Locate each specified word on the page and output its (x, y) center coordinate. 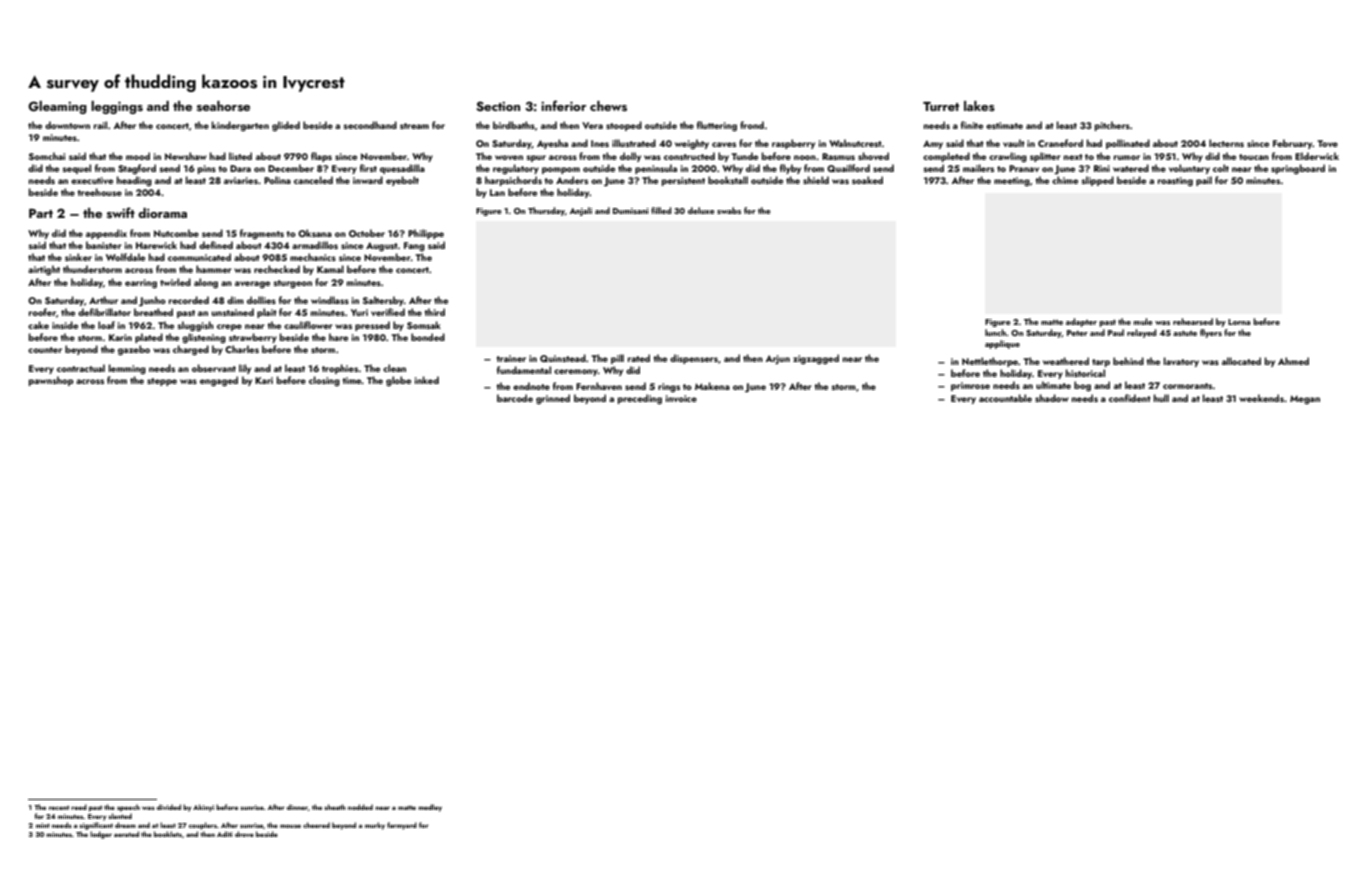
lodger (101, 835)
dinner (297, 807)
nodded (360, 807)
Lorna (1239, 322)
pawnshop (51, 381)
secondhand (370, 125)
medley (430, 808)
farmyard (402, 826)
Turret (941, 106)
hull (1161, 398)
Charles (242, 349)
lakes (979, 106)
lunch (995, 332)
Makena (712, 386)
